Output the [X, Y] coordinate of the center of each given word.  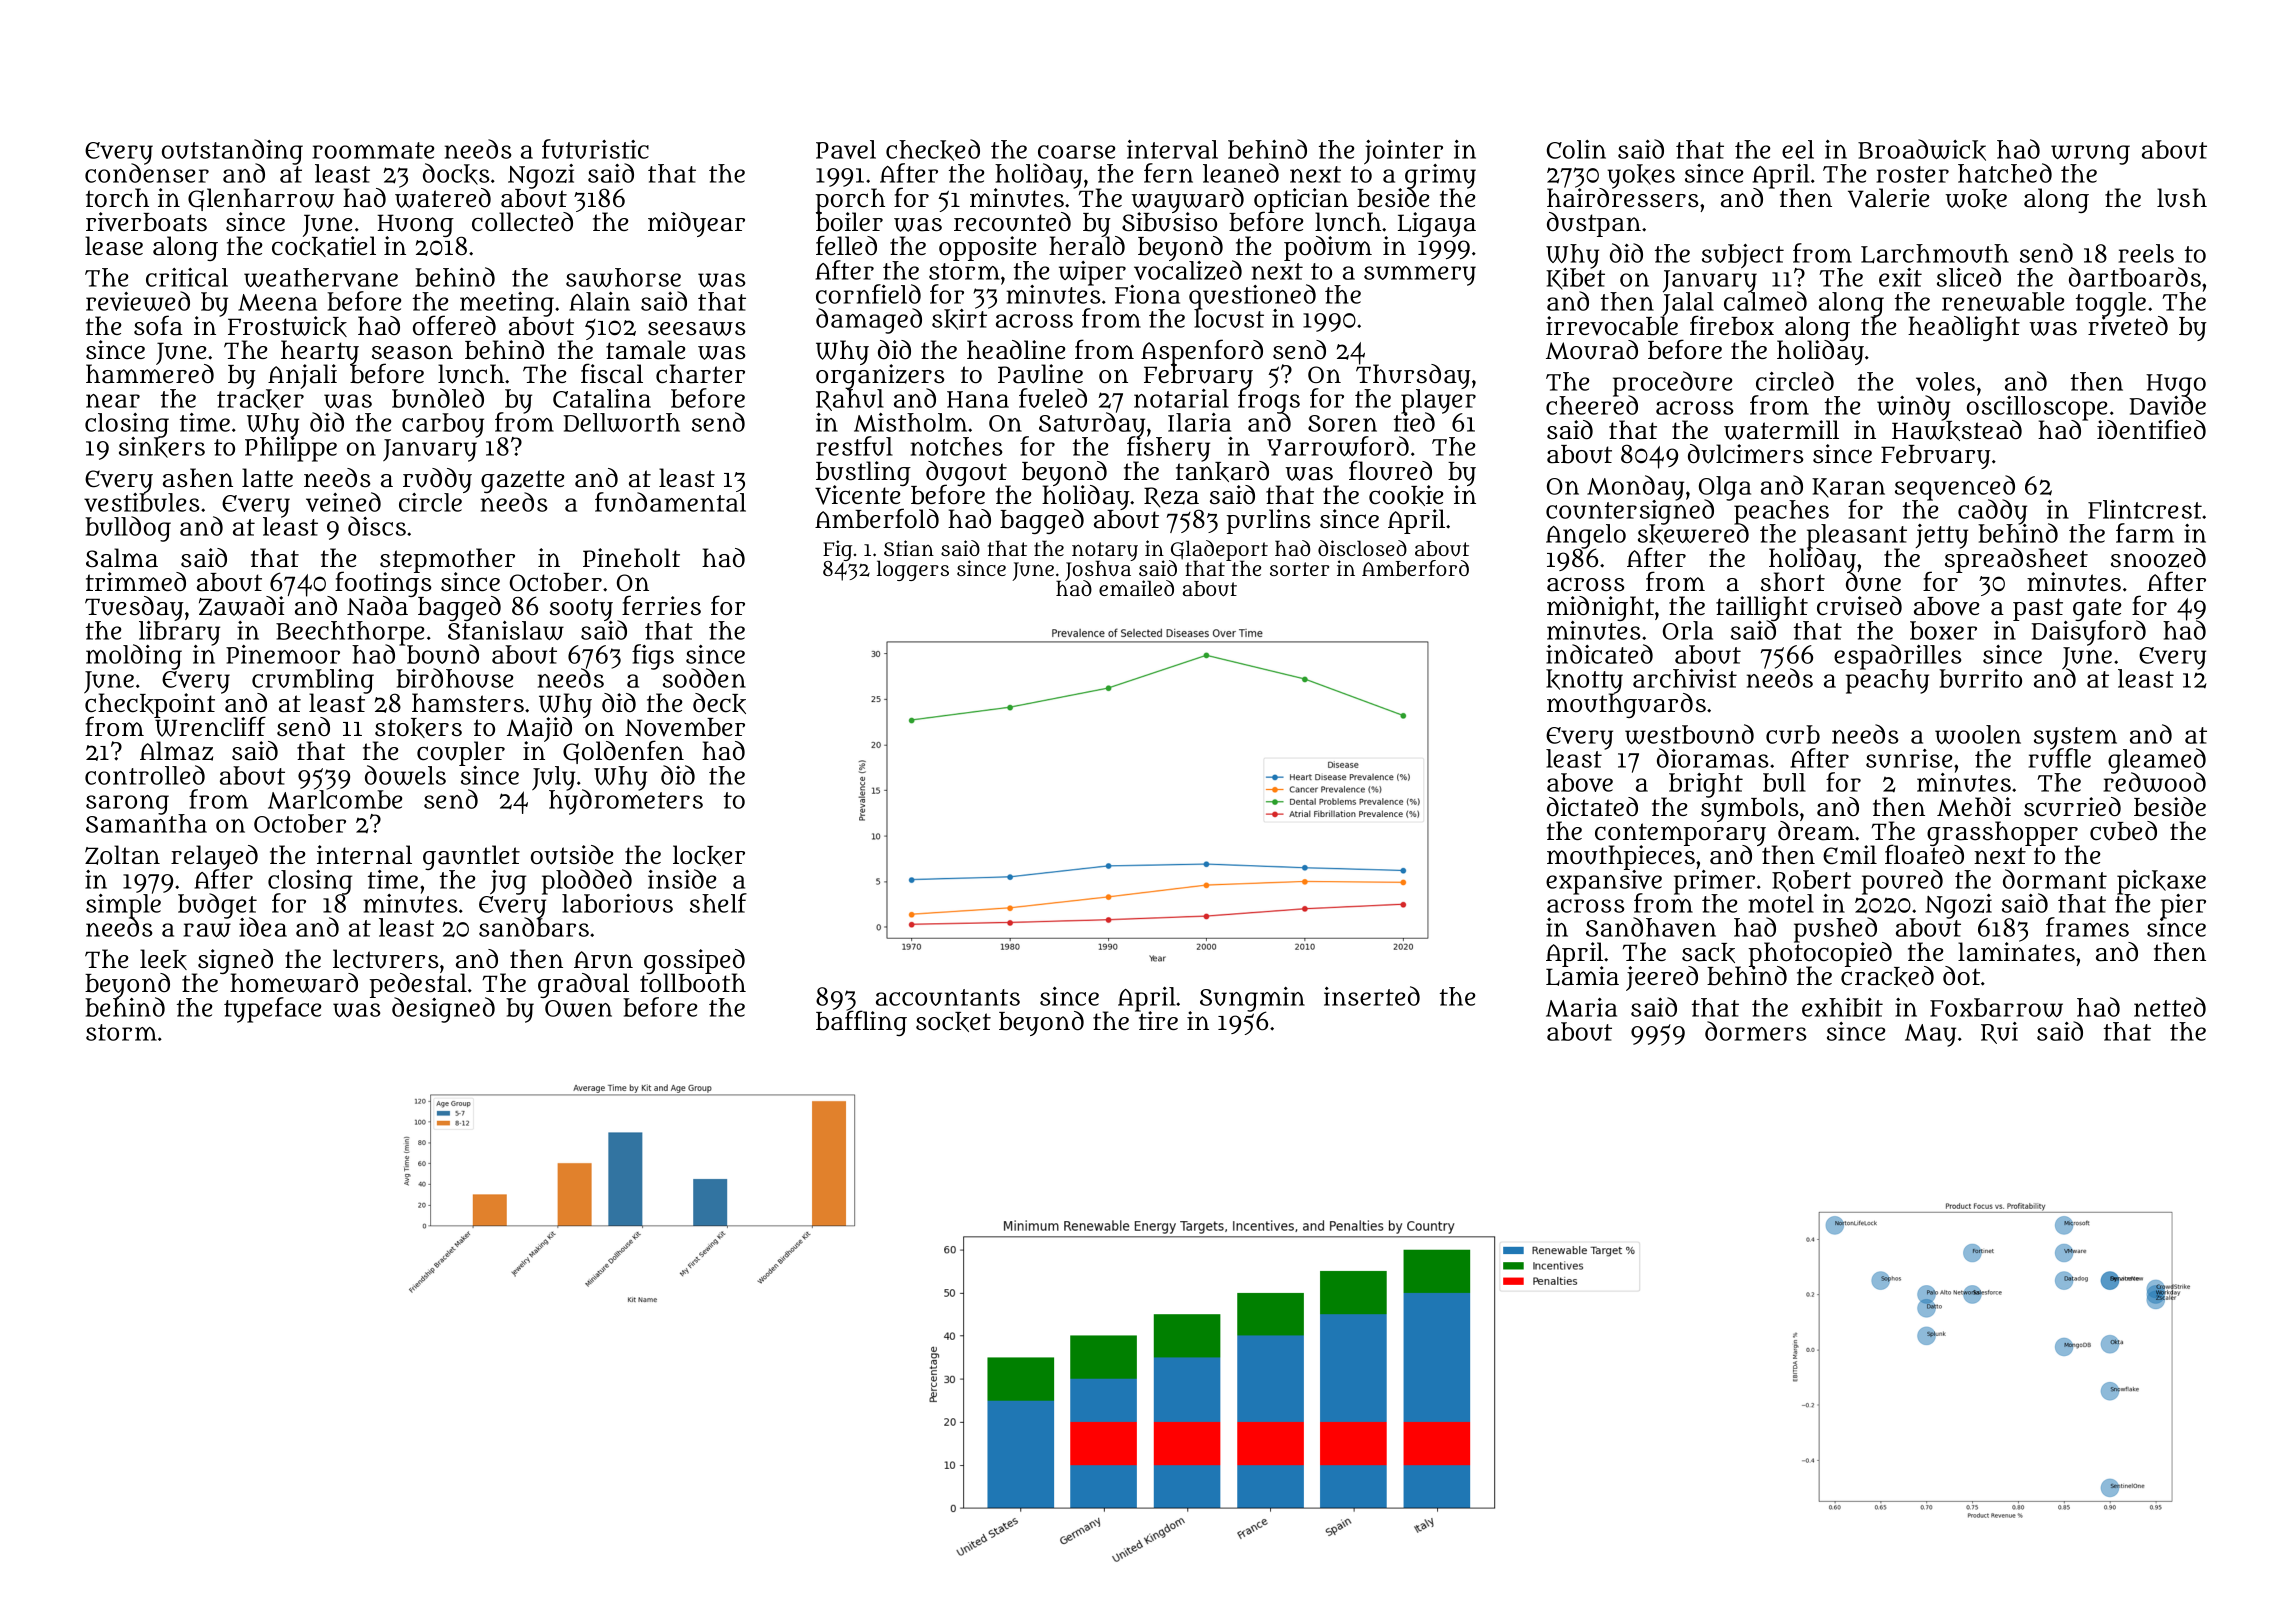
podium [1328, 248]
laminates [2016, 952]
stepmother [447, 560]
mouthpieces [1621, 858]
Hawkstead [1957, 431]
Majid [539, 729]
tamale [645, 350]
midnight [1600, 608]
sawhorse [623, 277]
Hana [978, 399]
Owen [578, 1008]
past [2038, 609]
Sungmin [1252, 999]
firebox [1732, 325]
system [2075, 738]
